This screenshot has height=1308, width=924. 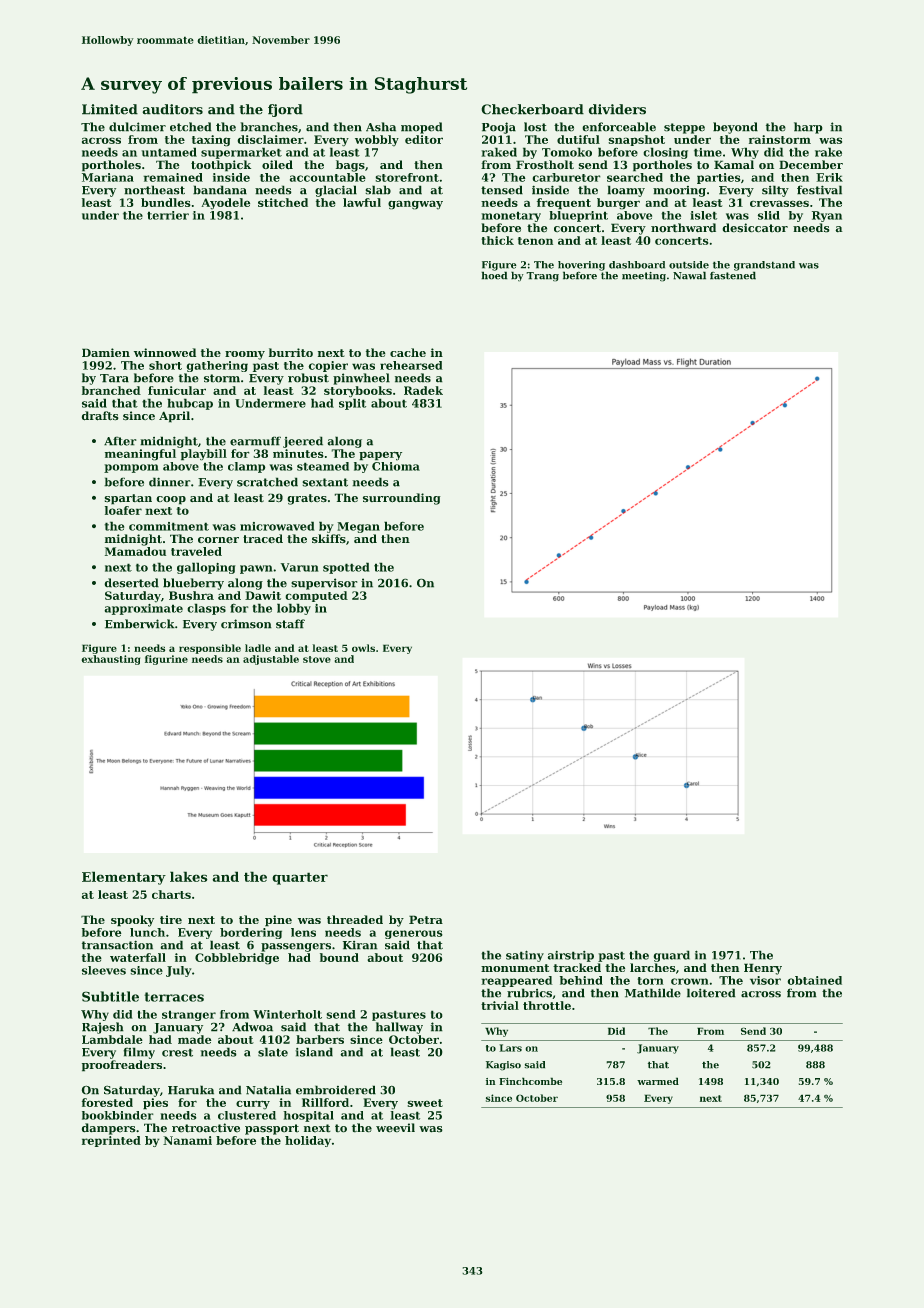 I want to click on warmed, so click(x=658, y=1081).
